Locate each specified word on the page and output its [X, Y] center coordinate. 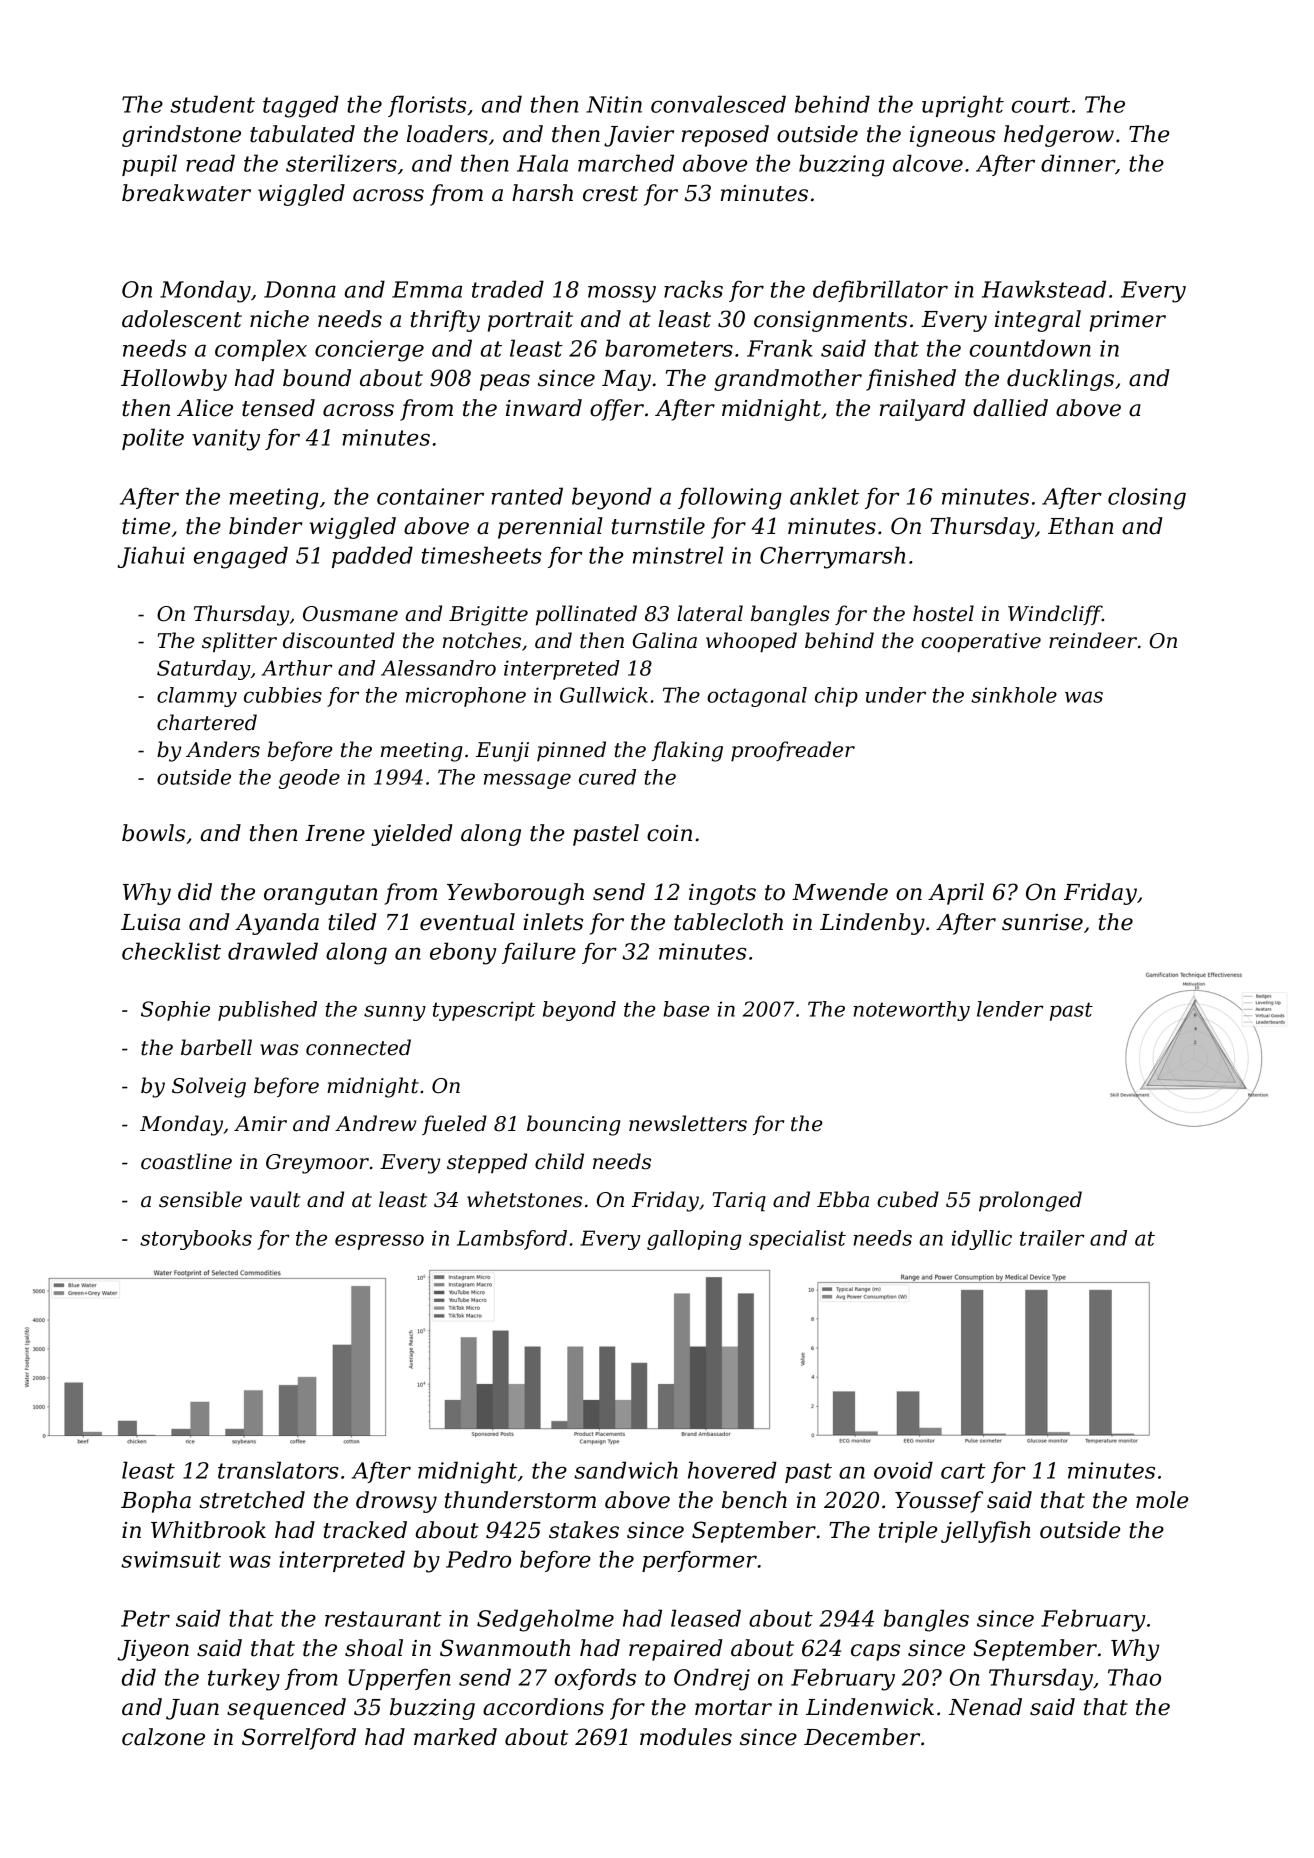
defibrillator [880, 291]
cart [963, 1471]
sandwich [626, 1470]
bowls [153, 833]
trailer [1052, 1238]
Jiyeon [153, 1650]
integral [1038, 321]
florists [427, 106]
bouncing [574, 1125]
